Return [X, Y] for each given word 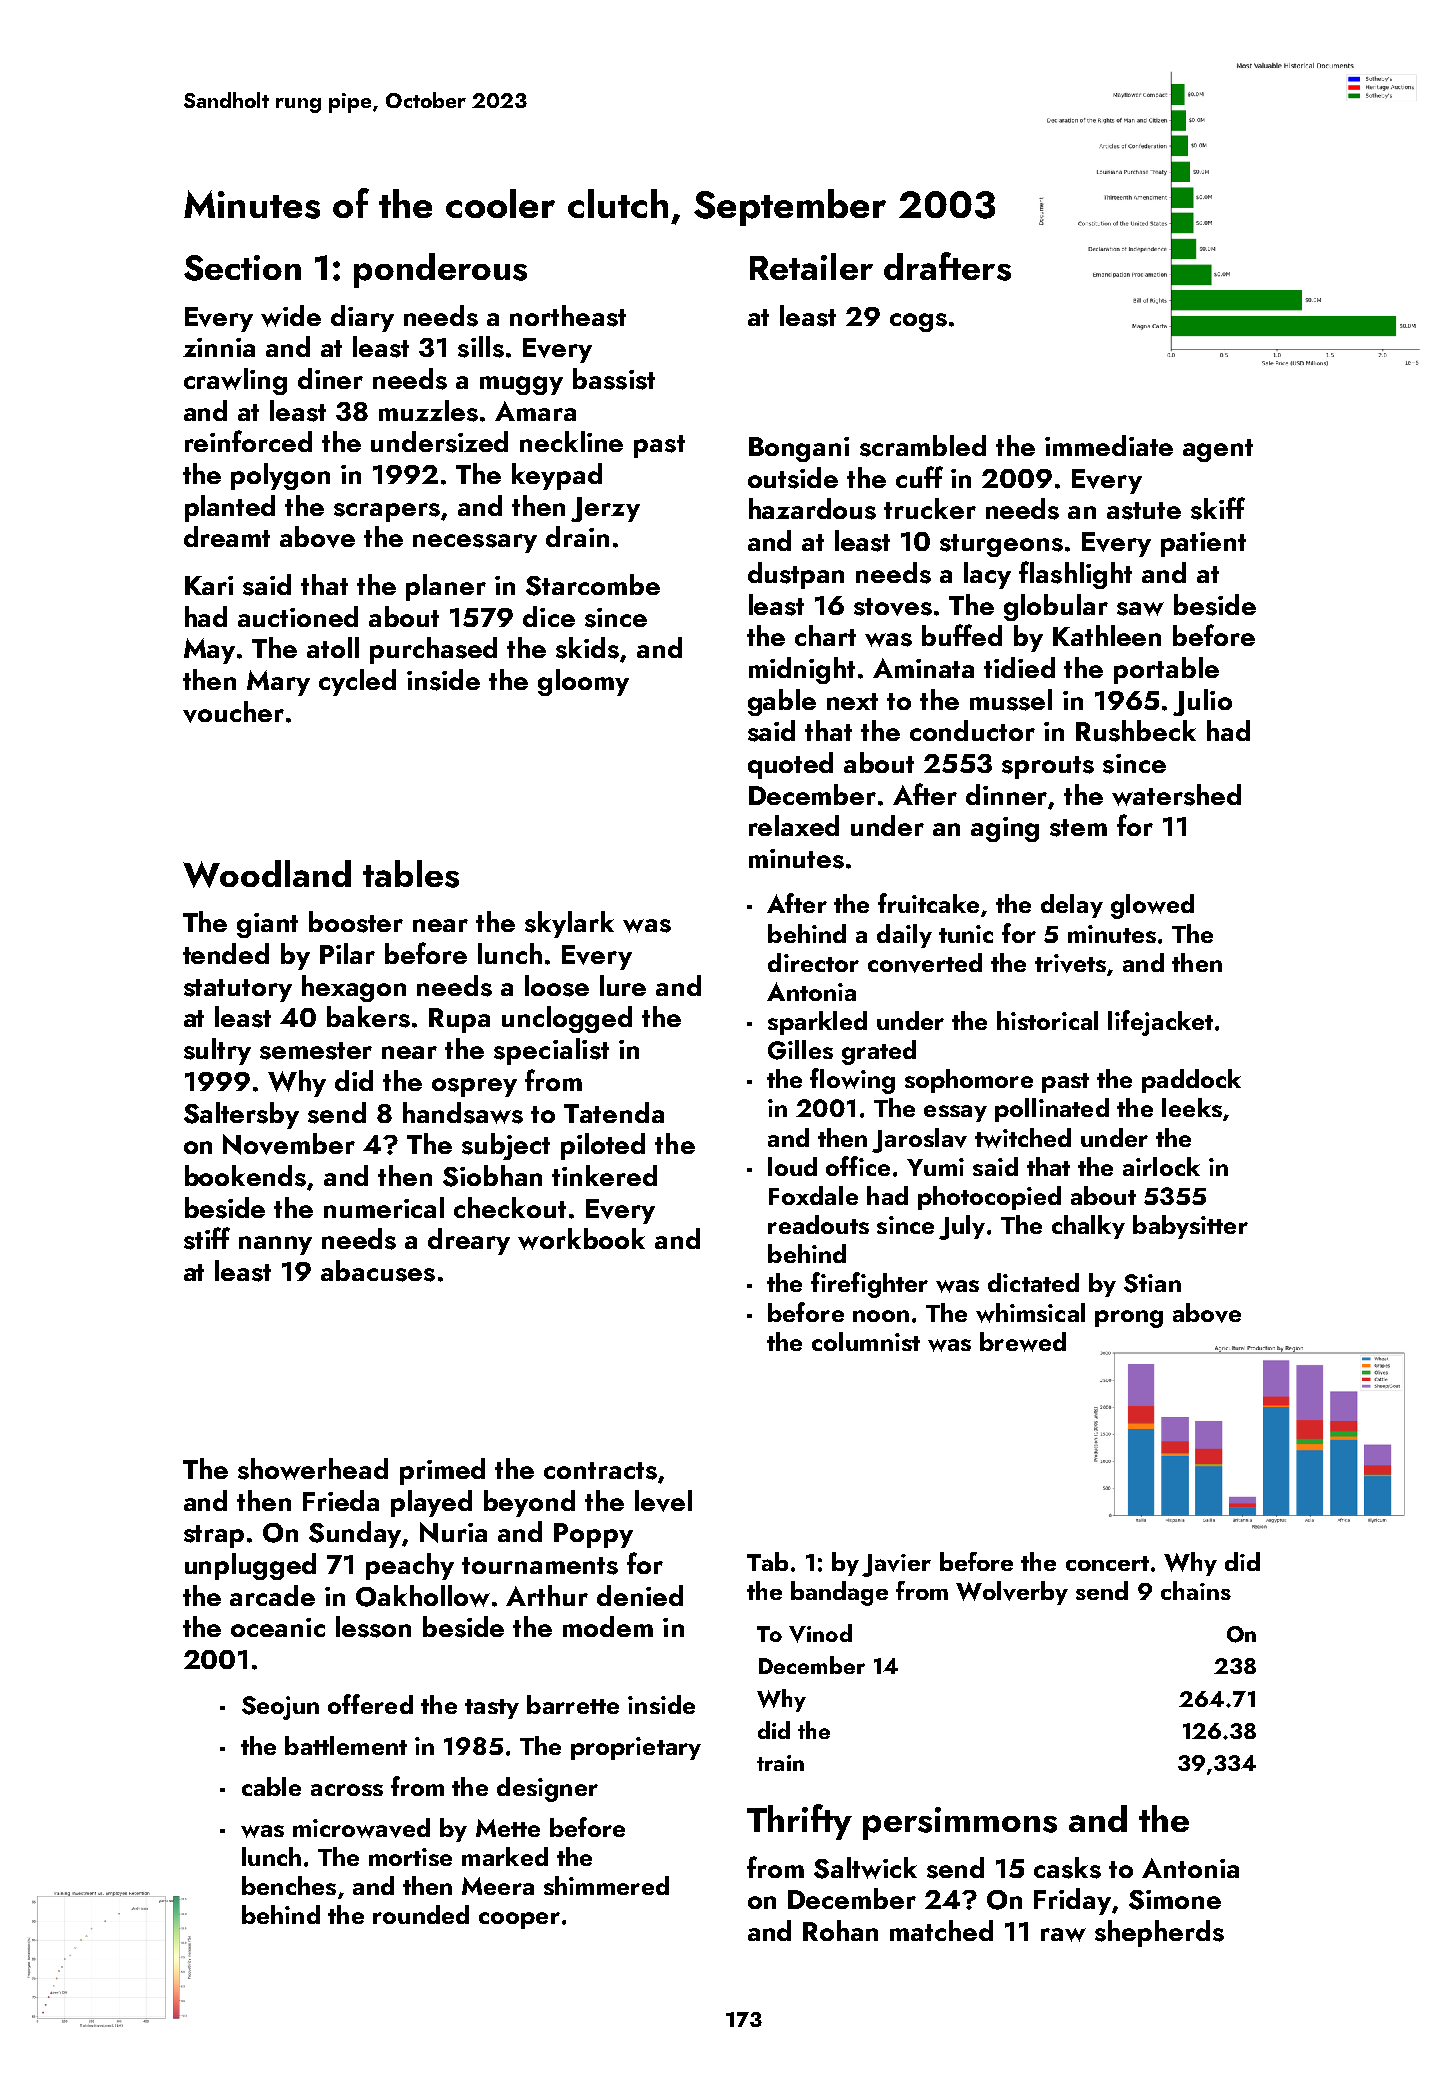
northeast [568, 316]
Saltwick [865, 1868]
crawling [235, 381]
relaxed [794, 825]
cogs [918, 322]
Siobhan [492, 1176]
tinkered [604, 1175]
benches [289, 1885]
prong [1129, 1319]
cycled [357, 682]
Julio [1202, 702]
